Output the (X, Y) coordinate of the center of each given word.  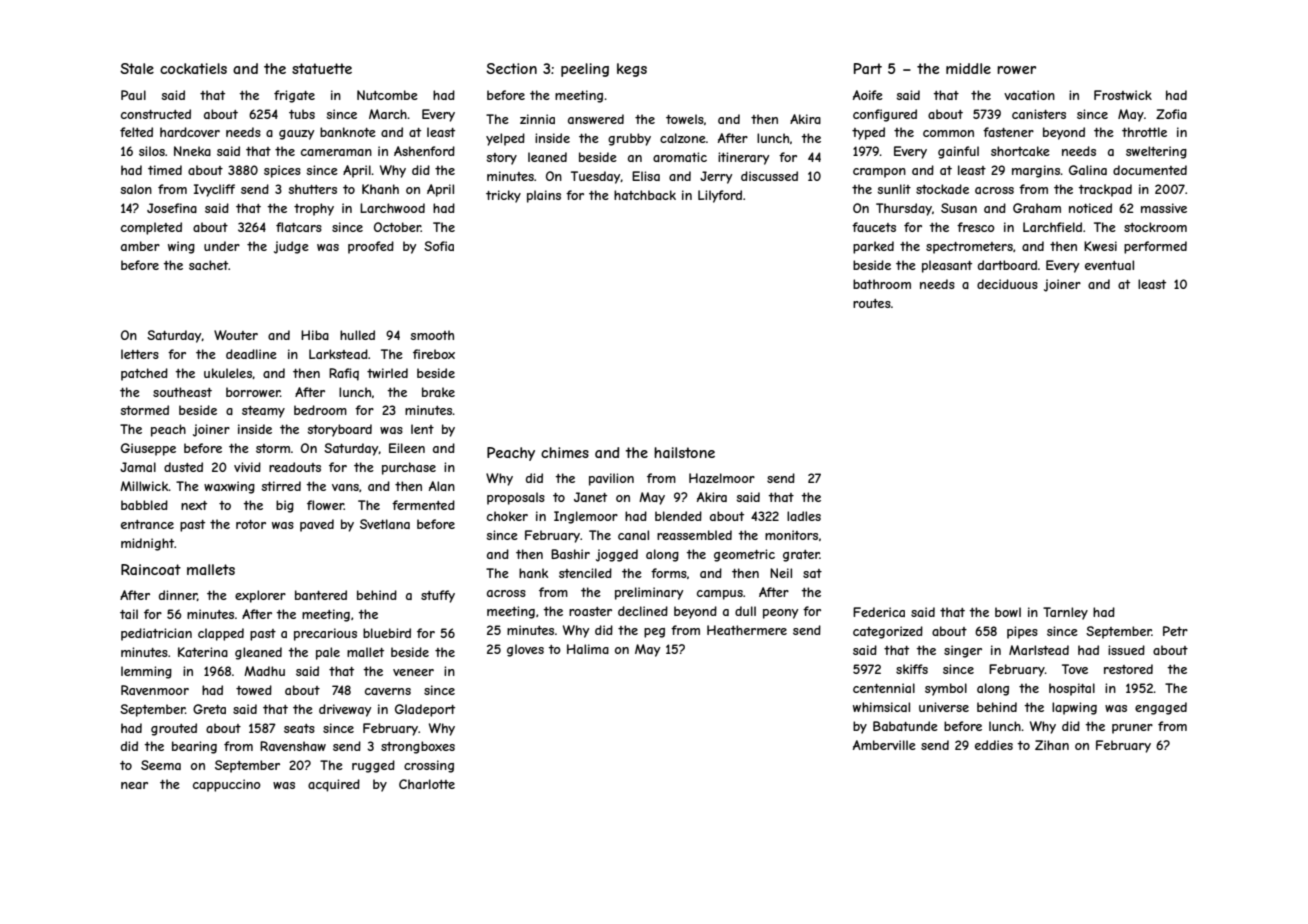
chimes (565, 452)
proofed (371, 247)
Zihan (1052, 745)
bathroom (882, 284)
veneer (413, 672)
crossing (429, 766)
